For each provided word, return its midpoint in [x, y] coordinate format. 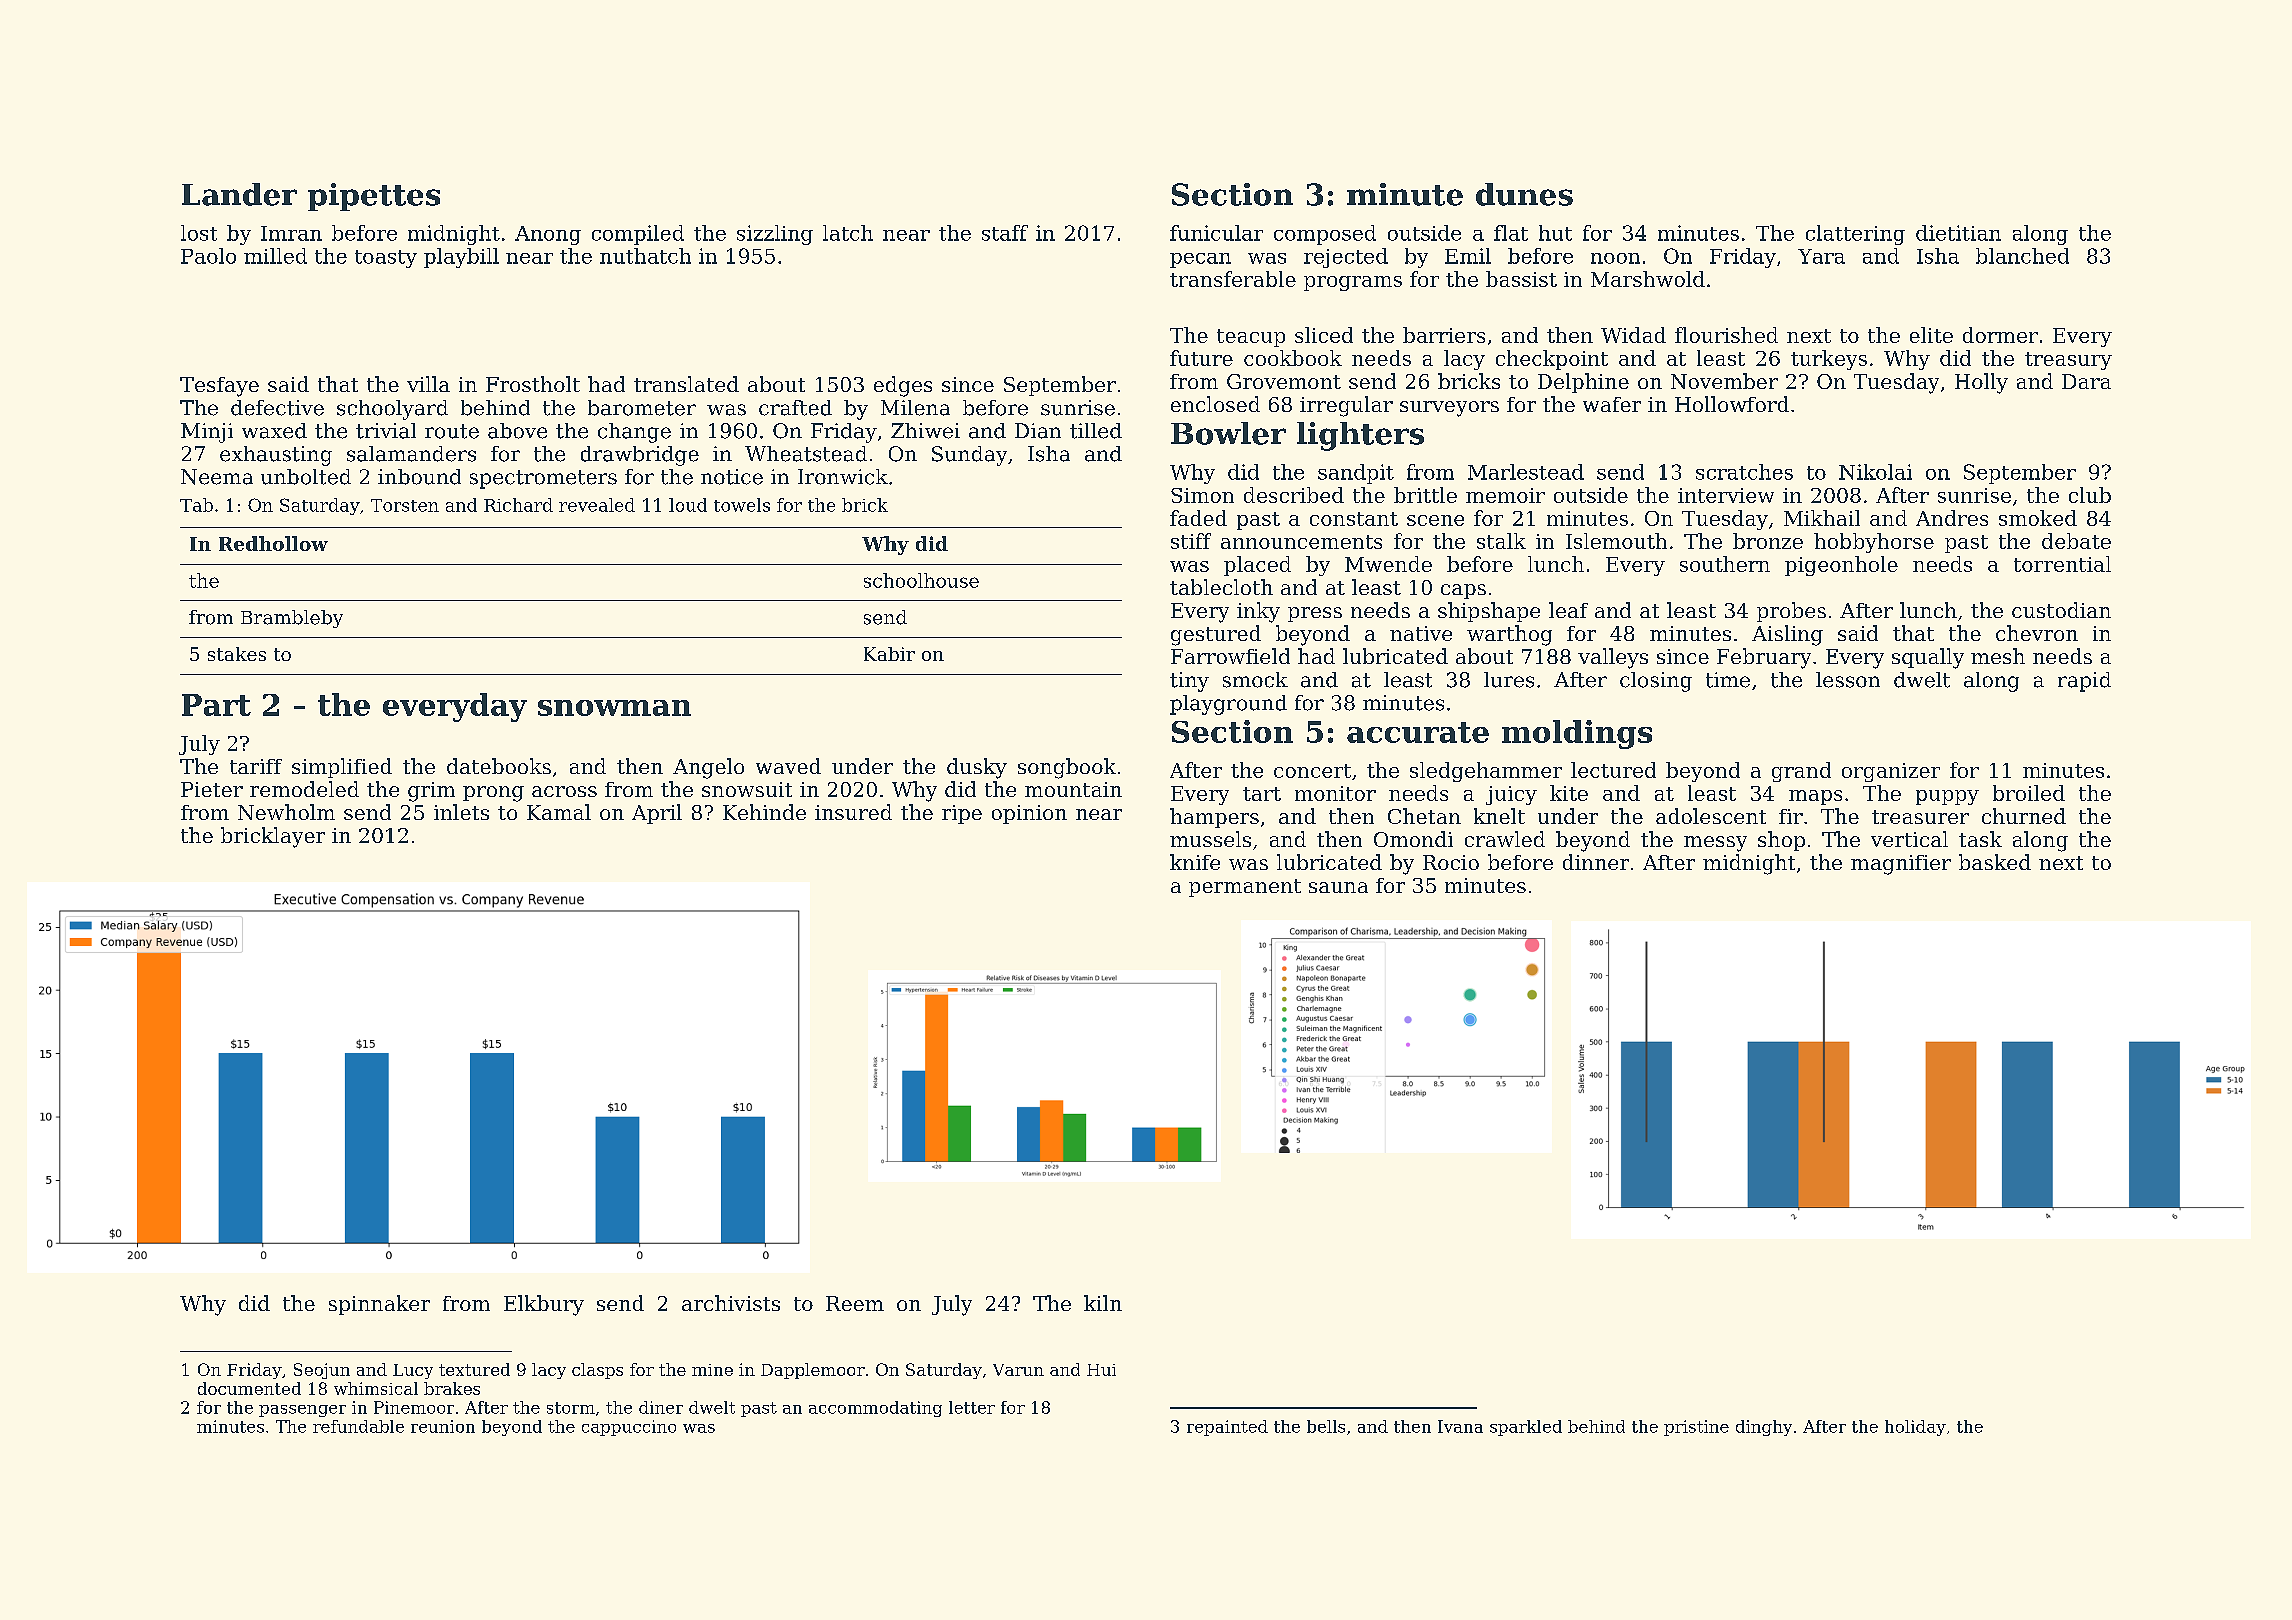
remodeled [304, 789]
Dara [2086, 381]
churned [2024, 816]
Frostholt [533, 384]
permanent [1245, 888]
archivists [731, 1303]
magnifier [1901, 865]
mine [712, 1370]
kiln [1103, 1303]
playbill [461, 258]
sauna [1338, 887]
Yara [1821, 256]
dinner [1596, 862]
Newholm [286, 812]
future [1201, 358]
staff [1005, 233]
